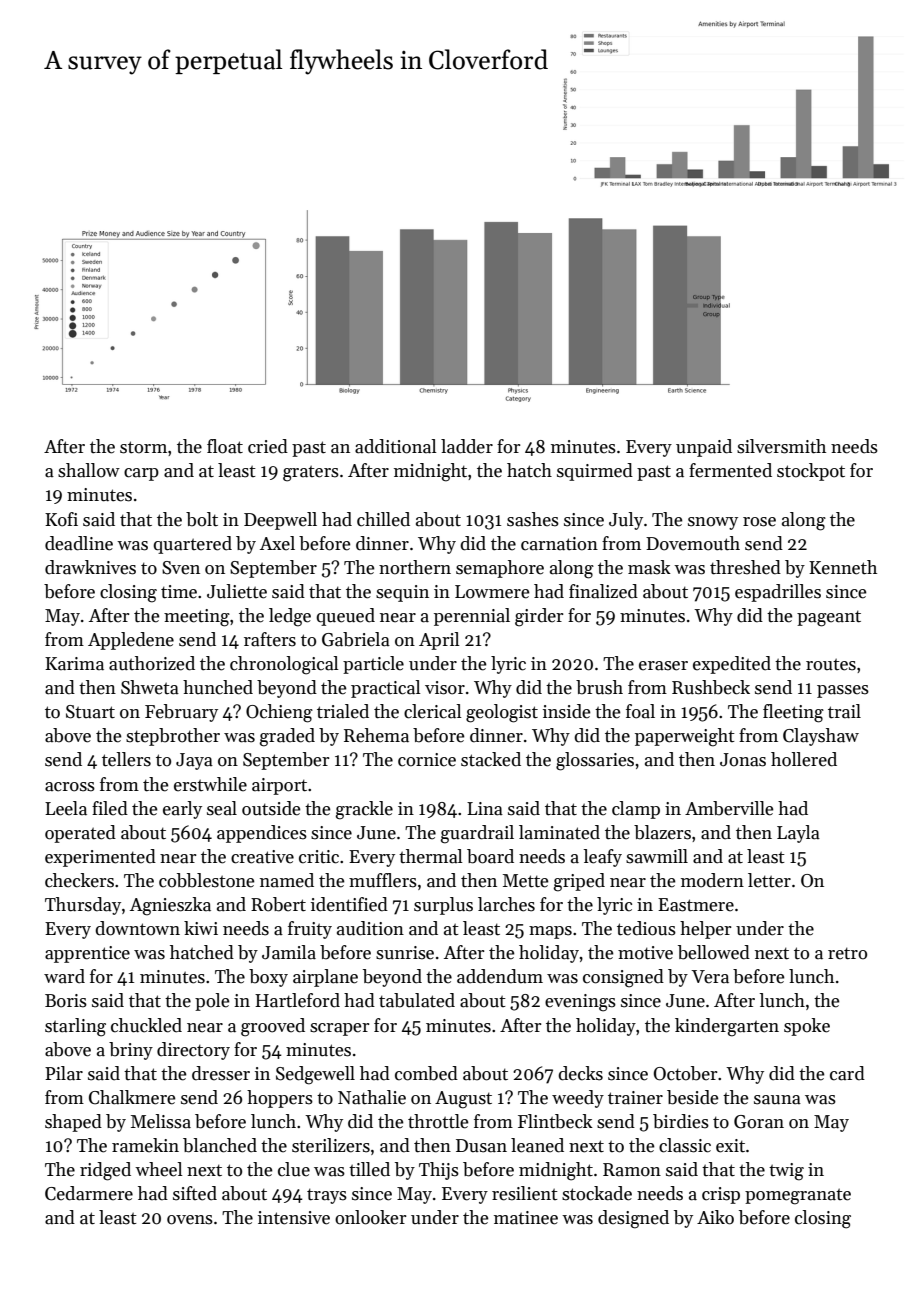  I want to click on laminated, so click(559, 832).
